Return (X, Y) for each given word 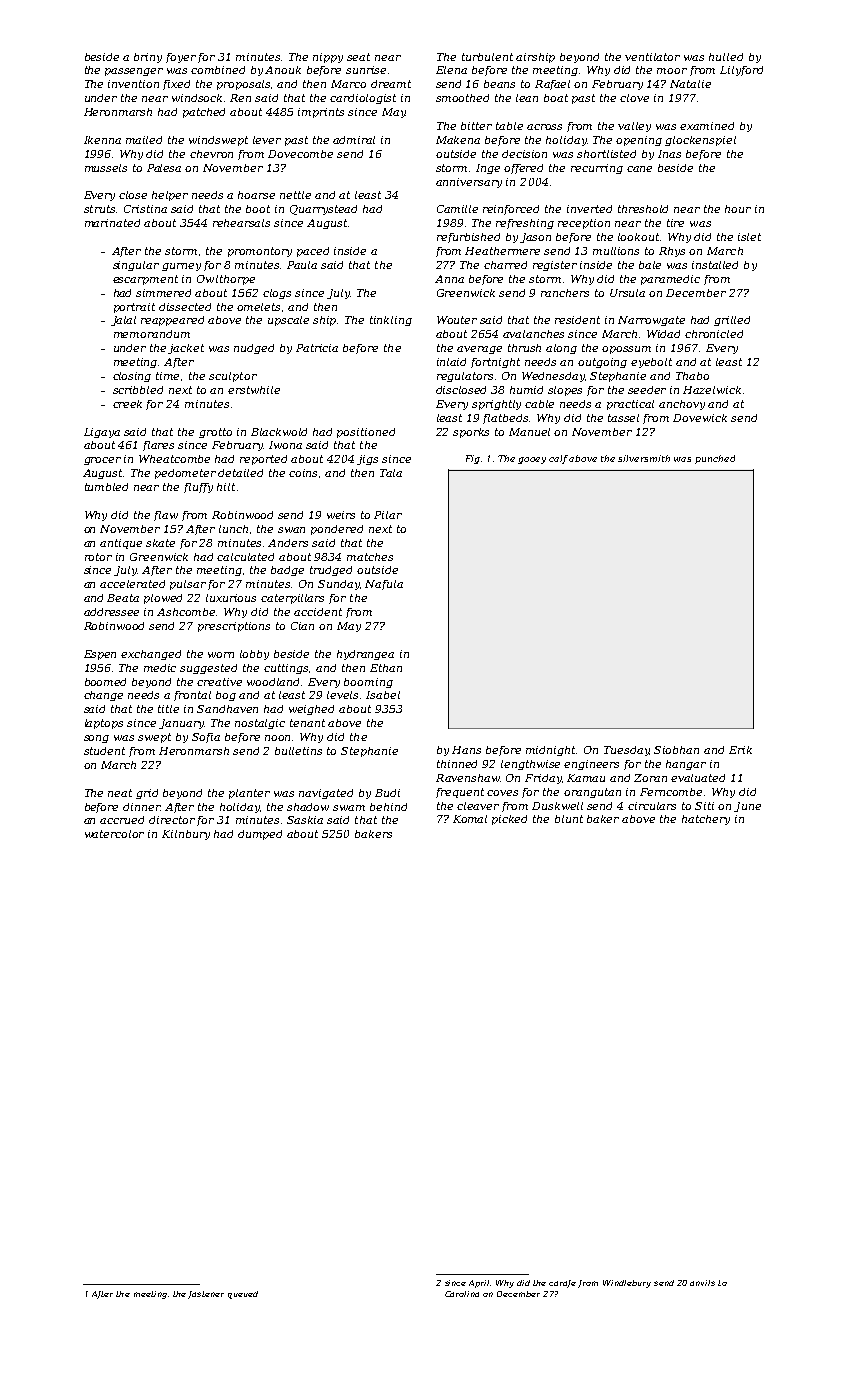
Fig (473, 459)
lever (267, 140)
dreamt (391, 84)
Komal (470, 819)
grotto (215, 433)
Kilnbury (186, 835)
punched (715, 459)
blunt (569, 819)
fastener (206, 1295)
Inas (669, 154)
